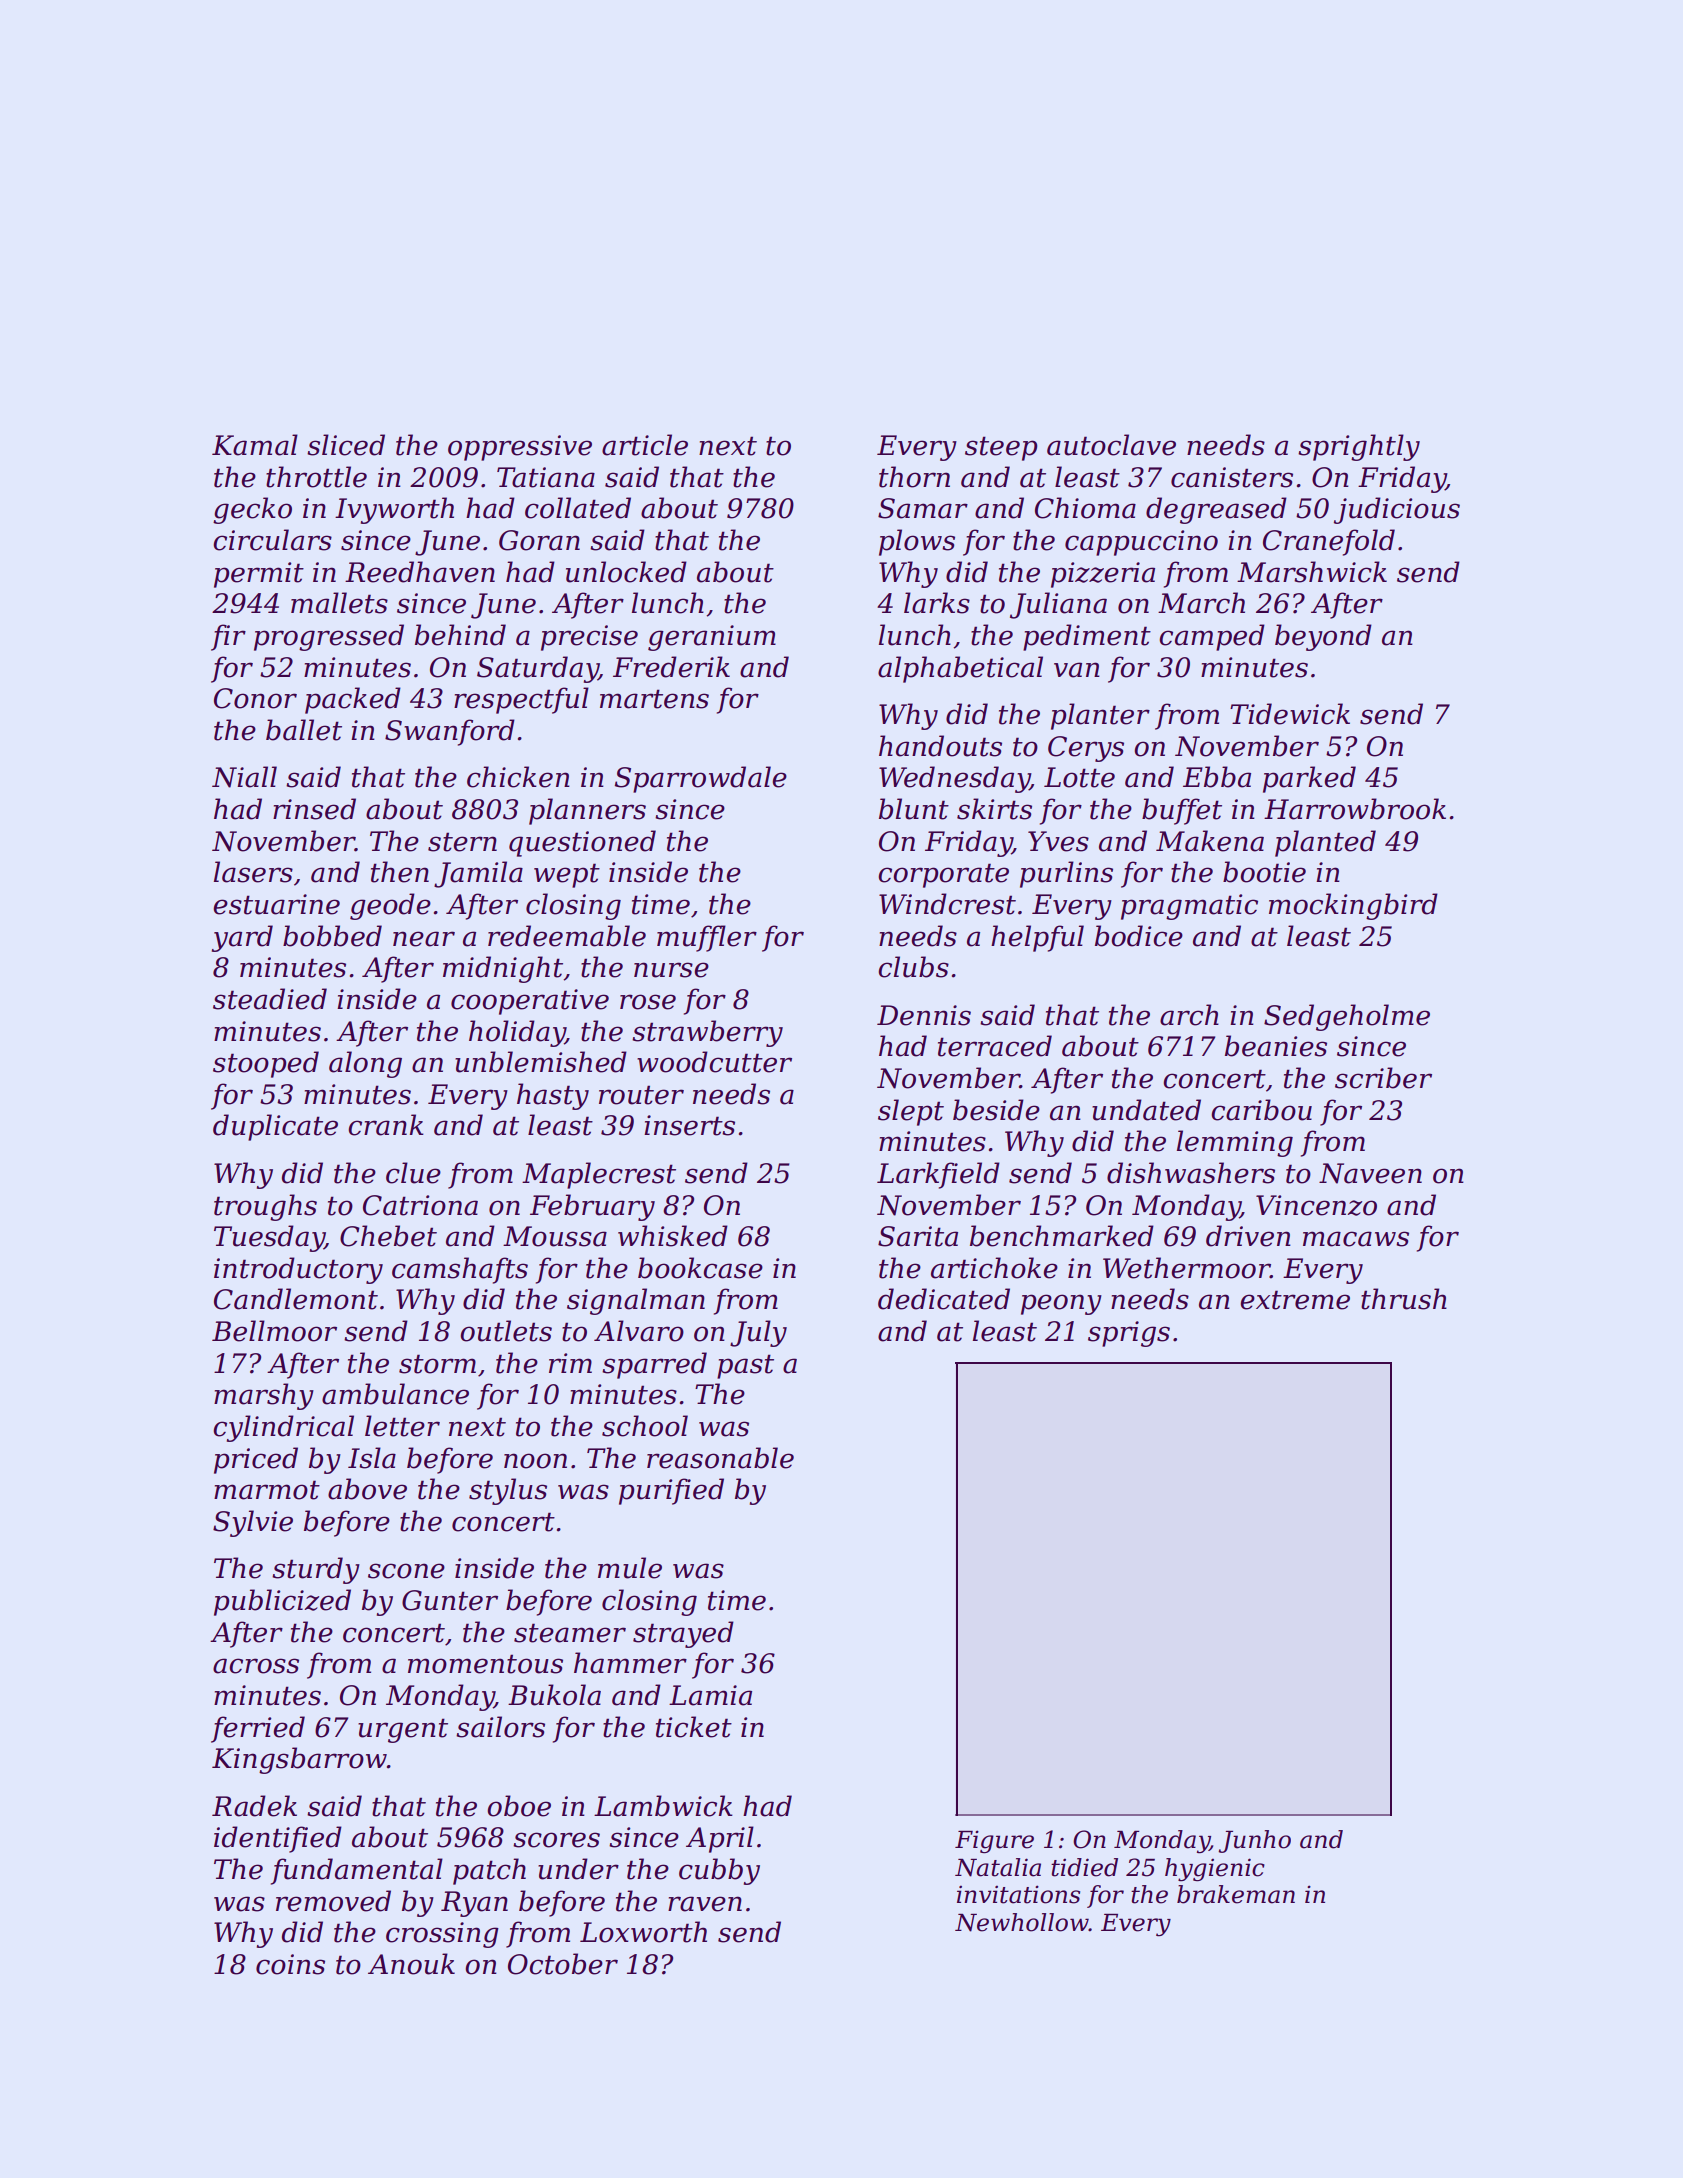  I want to click on bootie, so click(1264, 872).
